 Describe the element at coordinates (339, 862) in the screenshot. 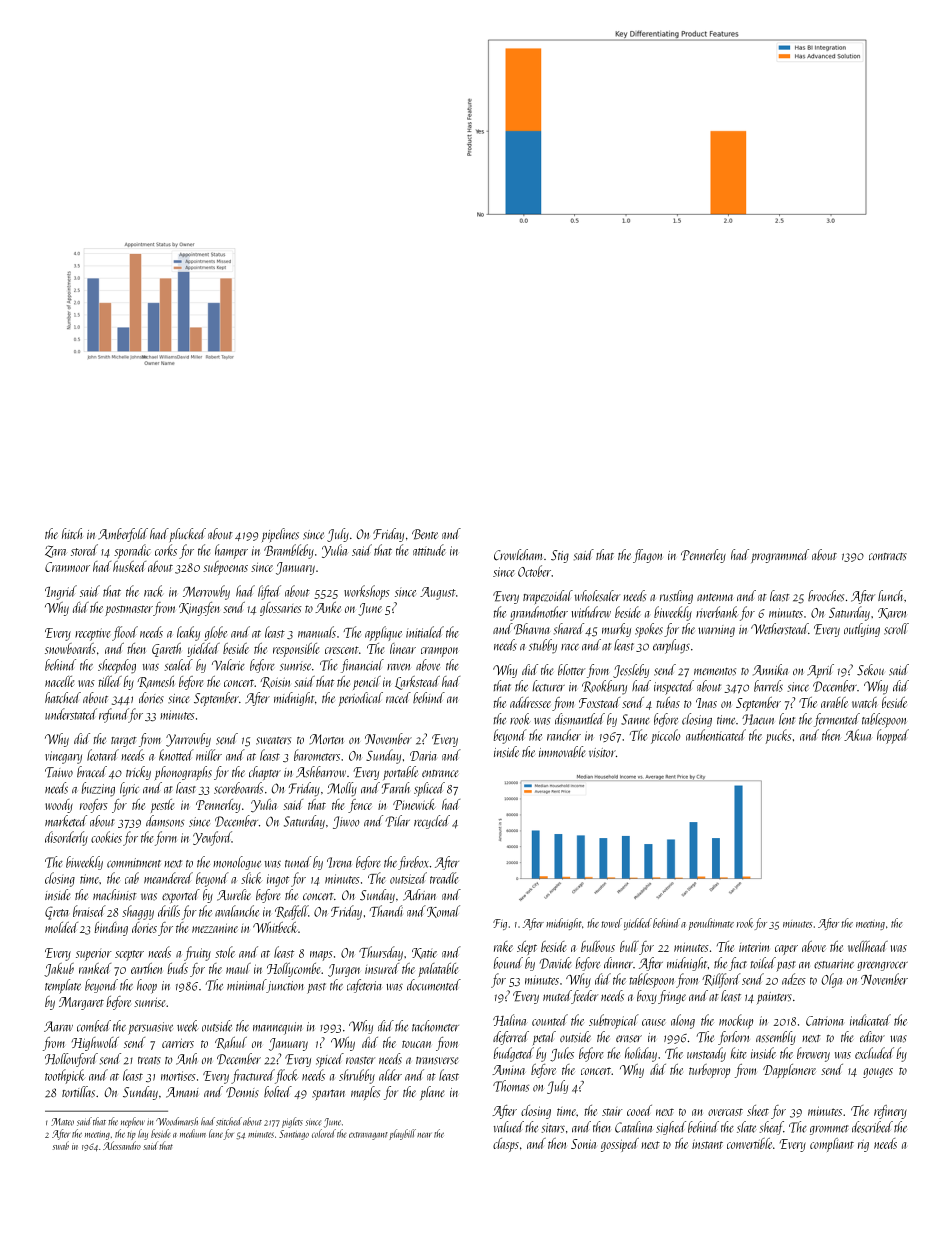

I see `Irena` at that location.
